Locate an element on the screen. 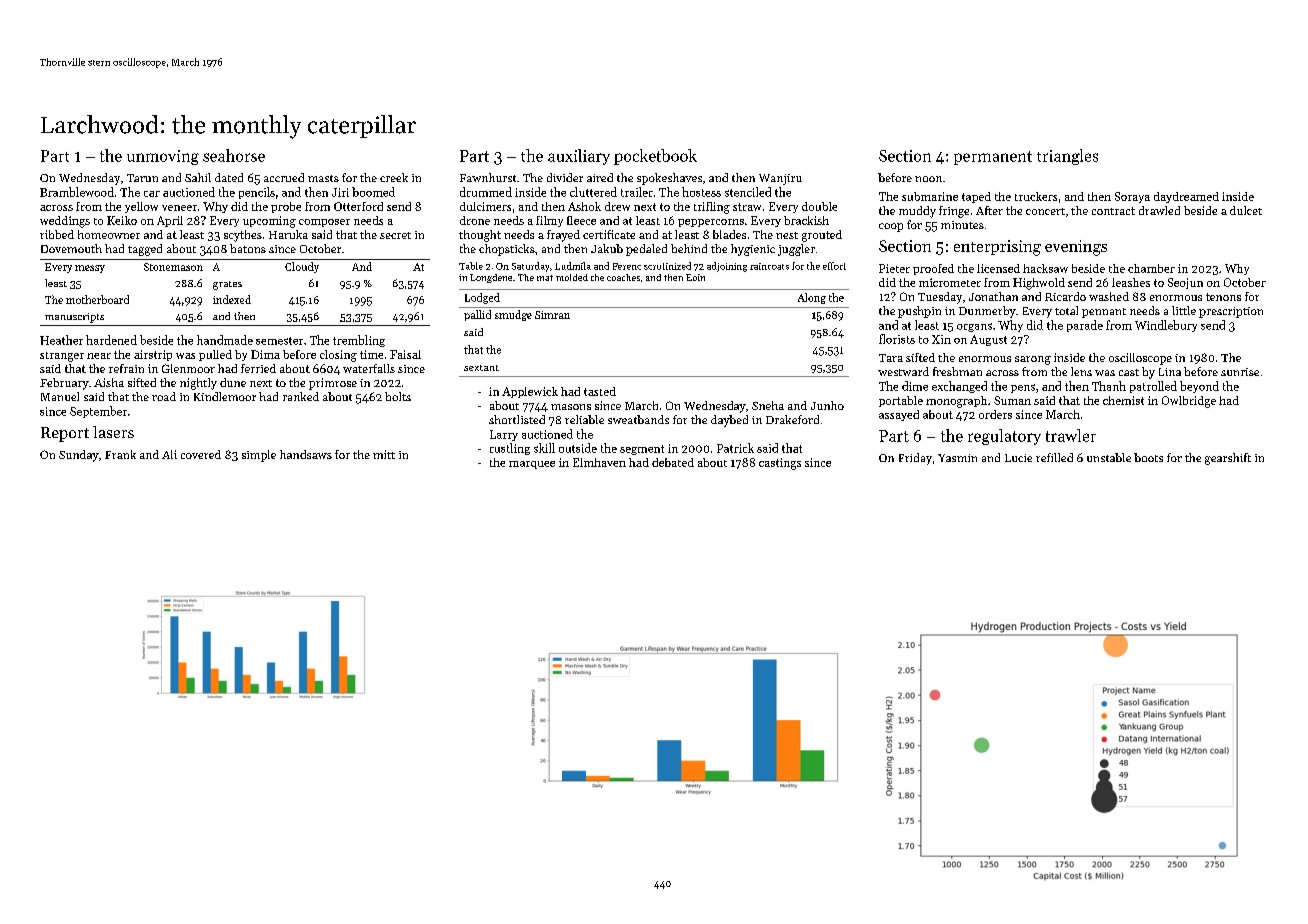 The height and width of the screenshot is (924, 1308). leashes is located at coordinates (1131, 282).
